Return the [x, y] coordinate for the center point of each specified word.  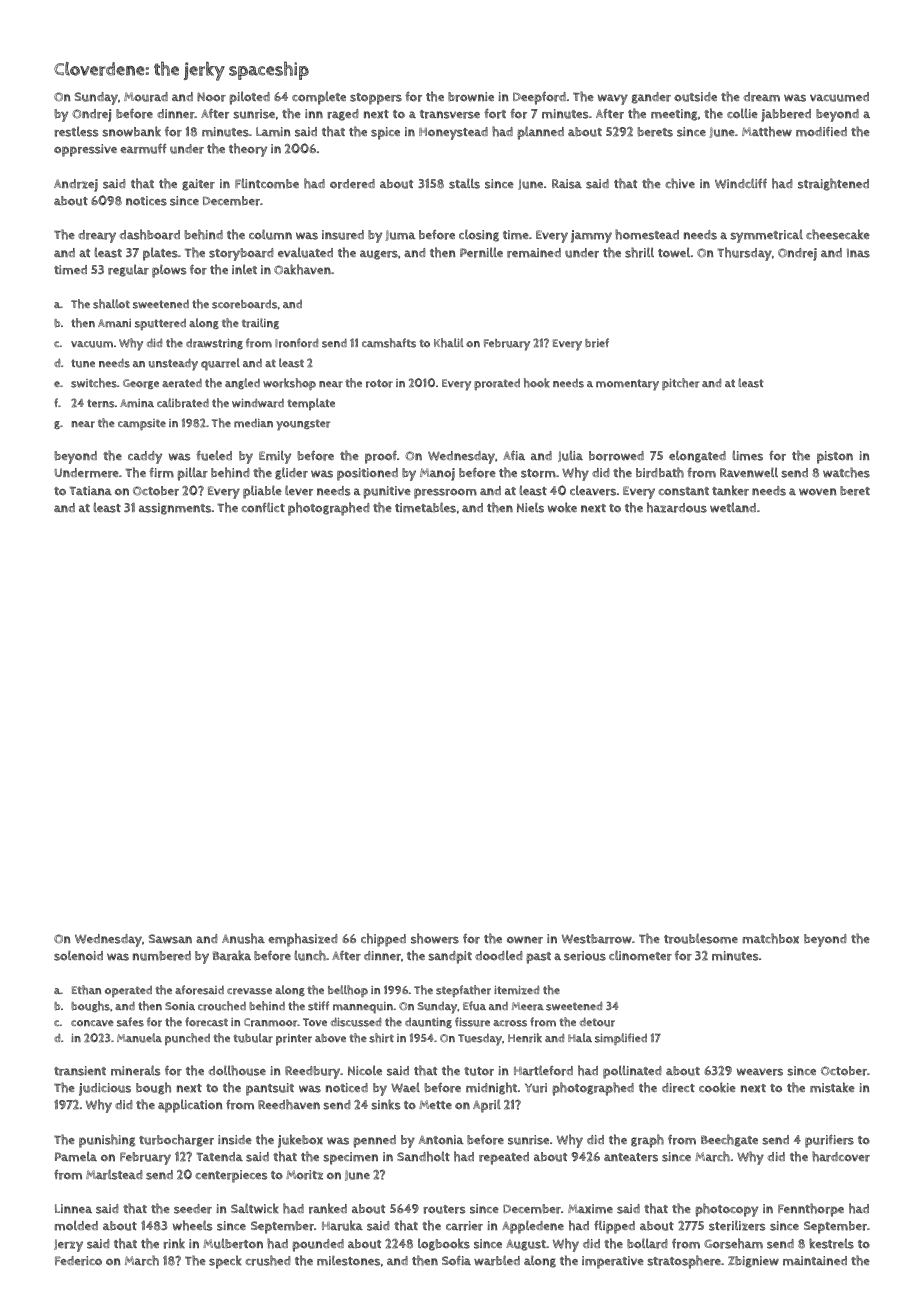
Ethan [86, 990]
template [311, 404]
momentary [627, 385]
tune [83, 363]
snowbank [131, 131]
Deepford [539, 98]
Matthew [767, 131]
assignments [175, 509]
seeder [193, 1209]
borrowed [616, 456]
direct [678, 1088]
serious [585, 956]
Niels [530, 507]
